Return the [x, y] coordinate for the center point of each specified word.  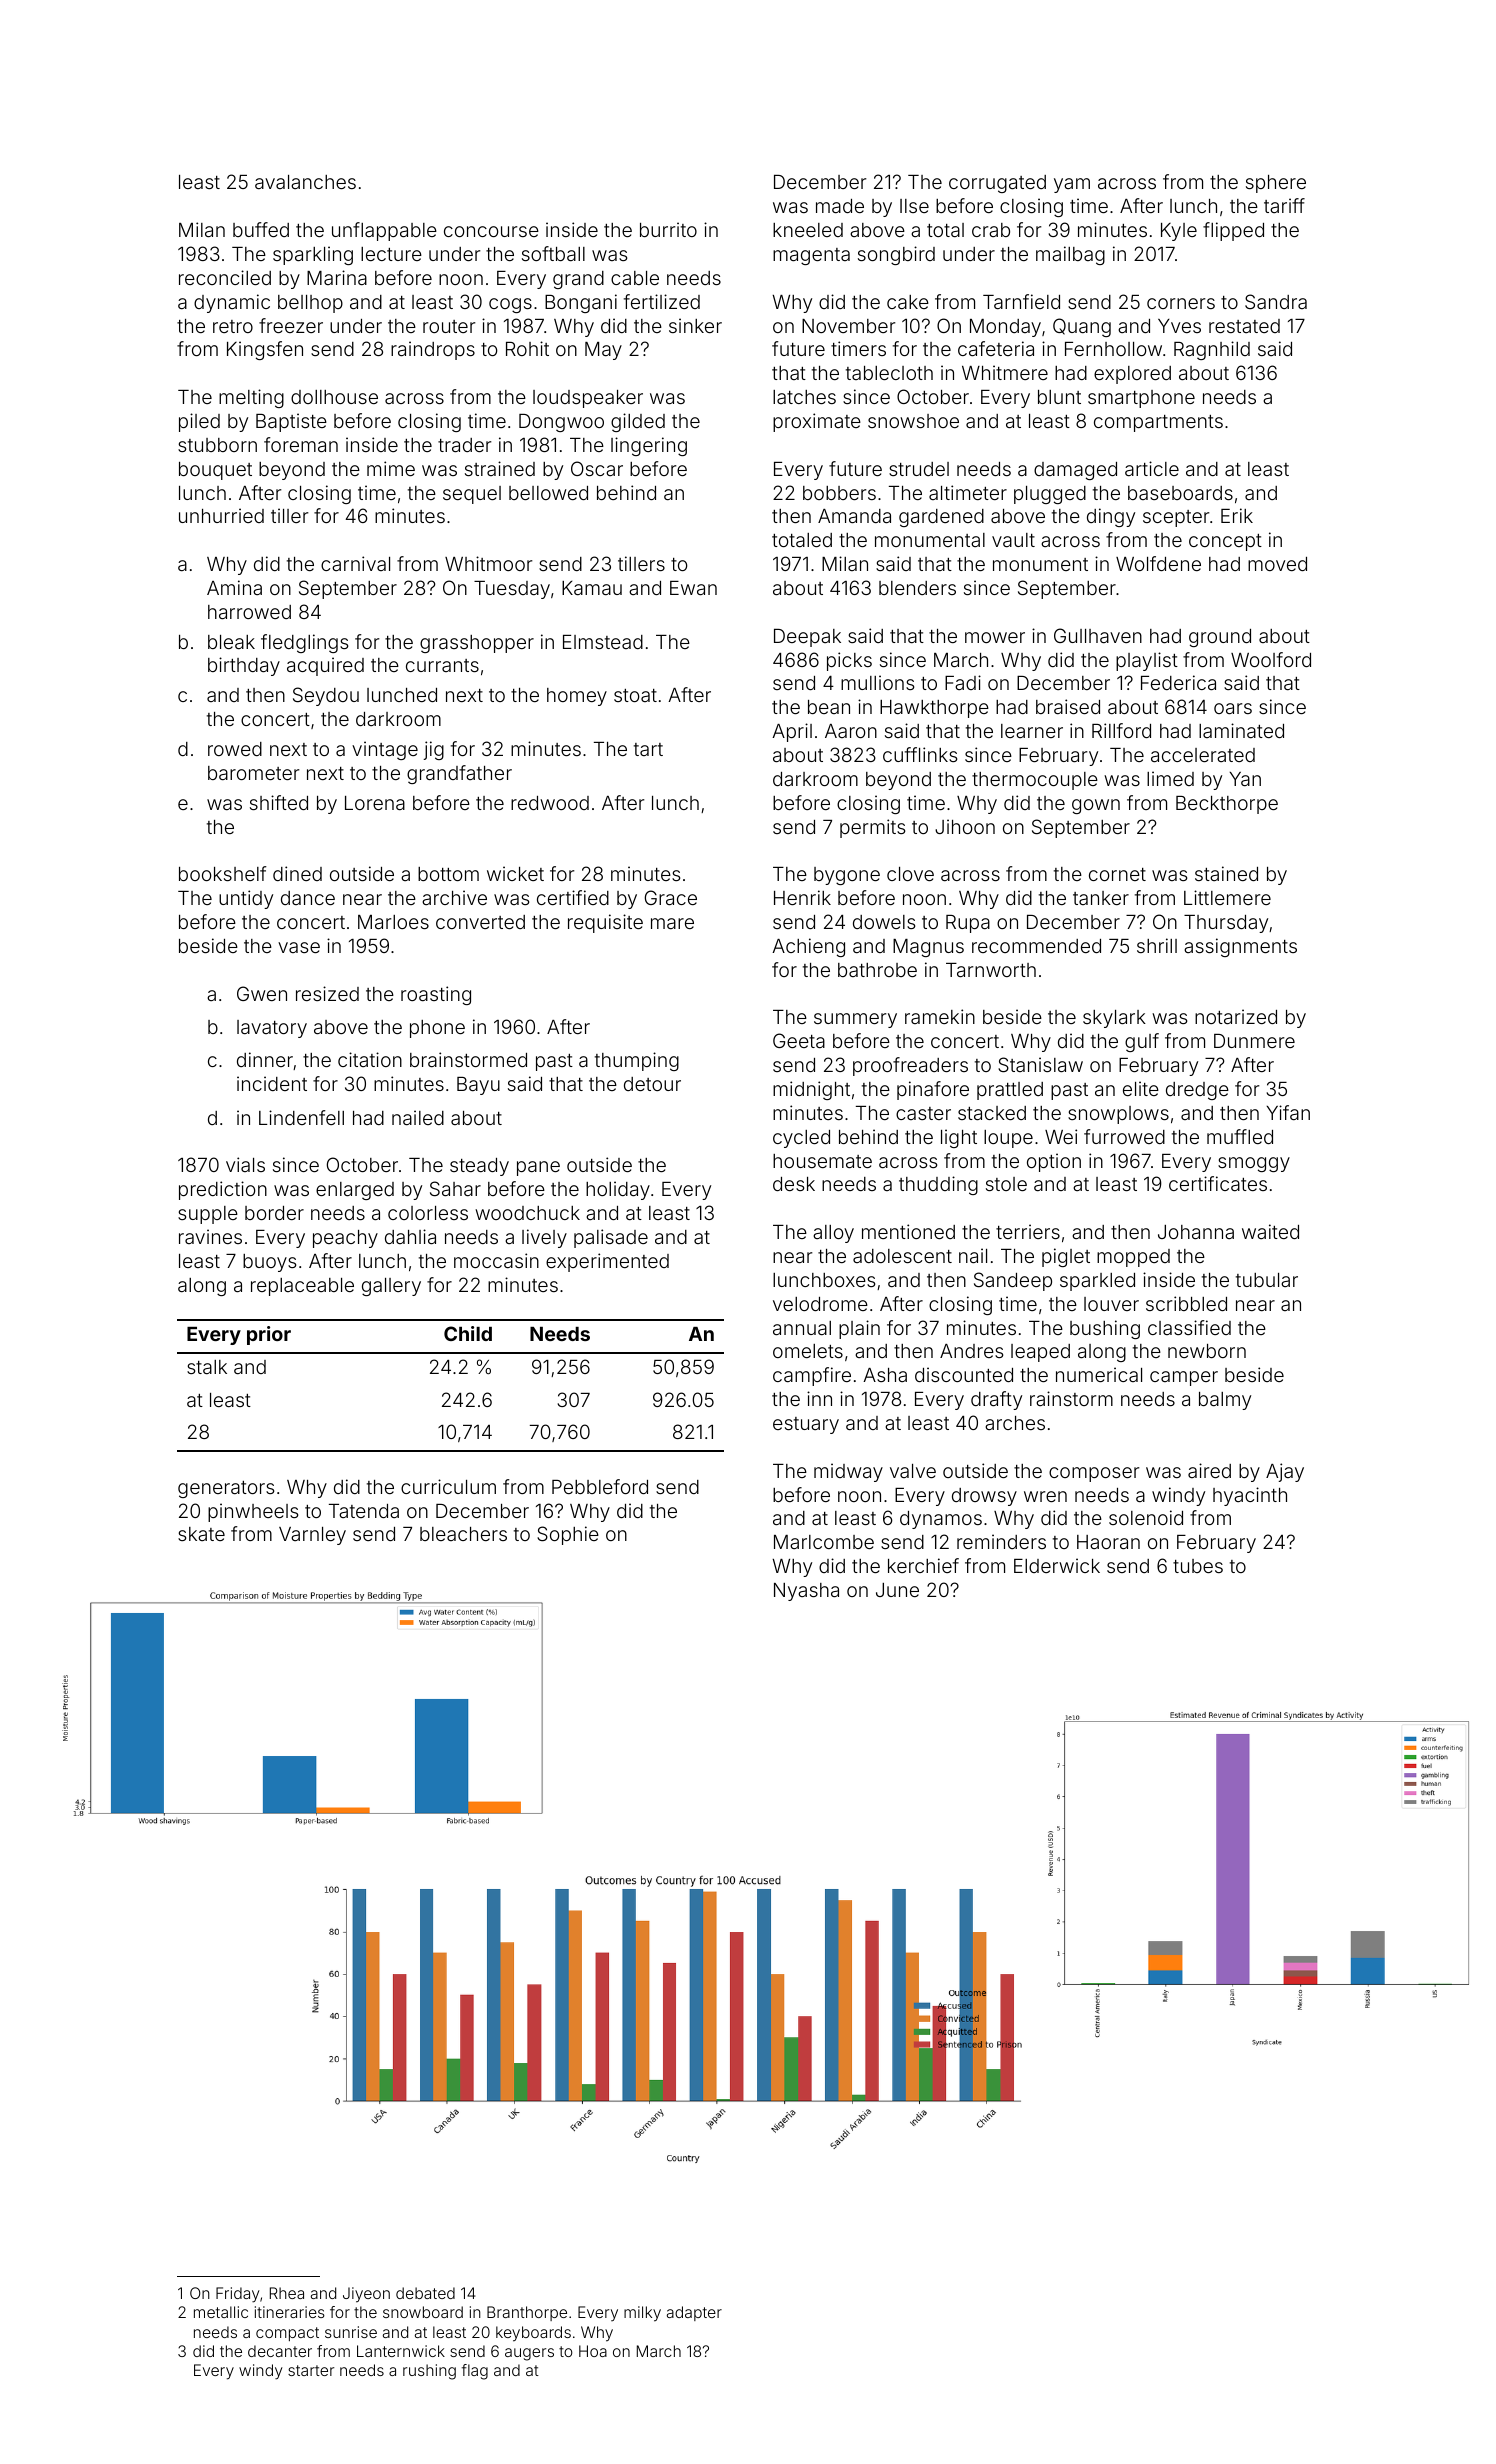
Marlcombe [824, 1542]
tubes [1198, 1566]
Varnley [312, 1536]
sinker [695, 325]
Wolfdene [1158, 563]
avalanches [305, 182]
